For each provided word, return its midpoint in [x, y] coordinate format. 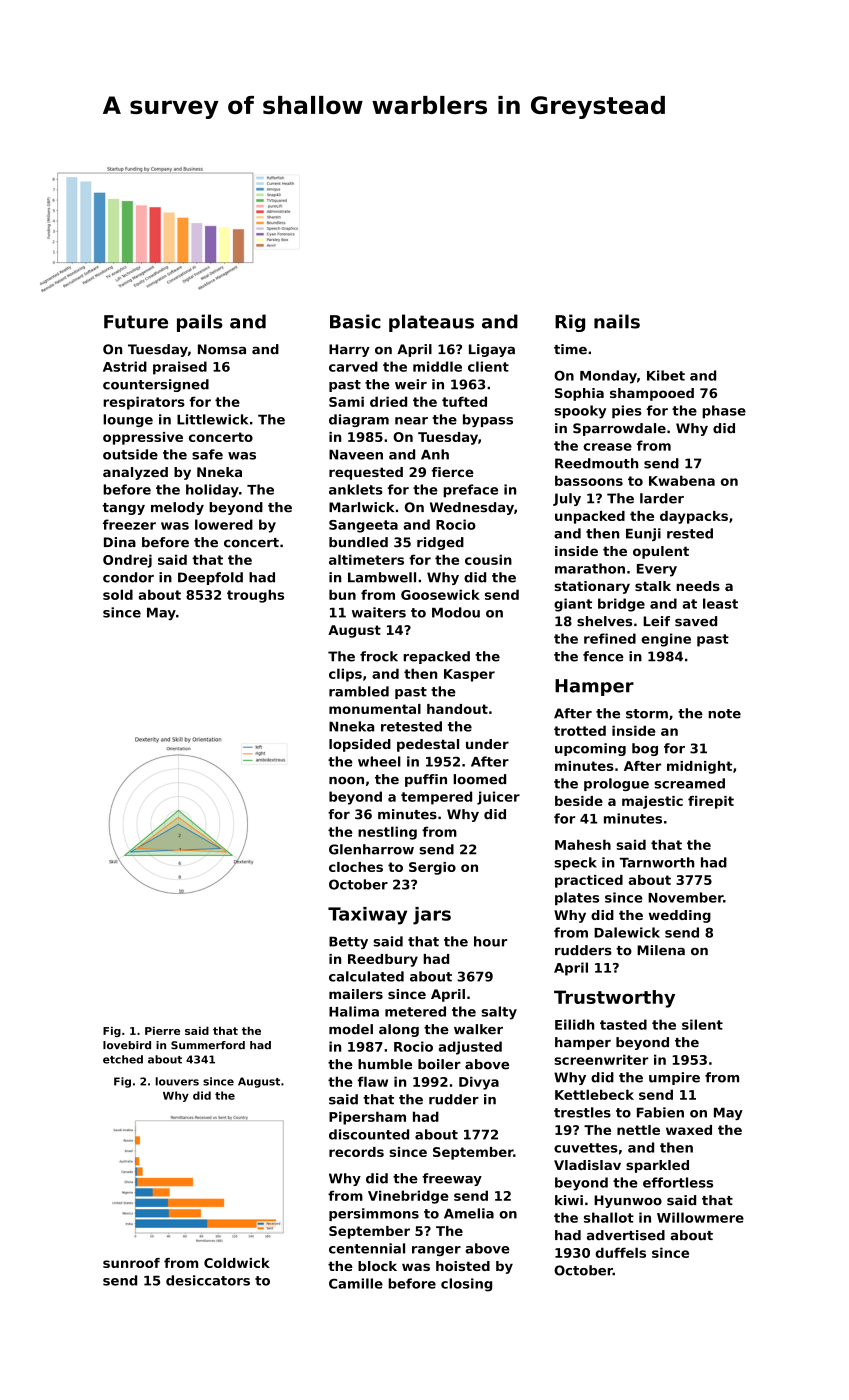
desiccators [208, 1280]
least [720, 603]
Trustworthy [614, 999]
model [351, 1029]
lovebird [127, 1045]
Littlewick [212, 419]
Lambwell [382, 577]
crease [607, 447]
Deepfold [210, 578]
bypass [488, 420]
